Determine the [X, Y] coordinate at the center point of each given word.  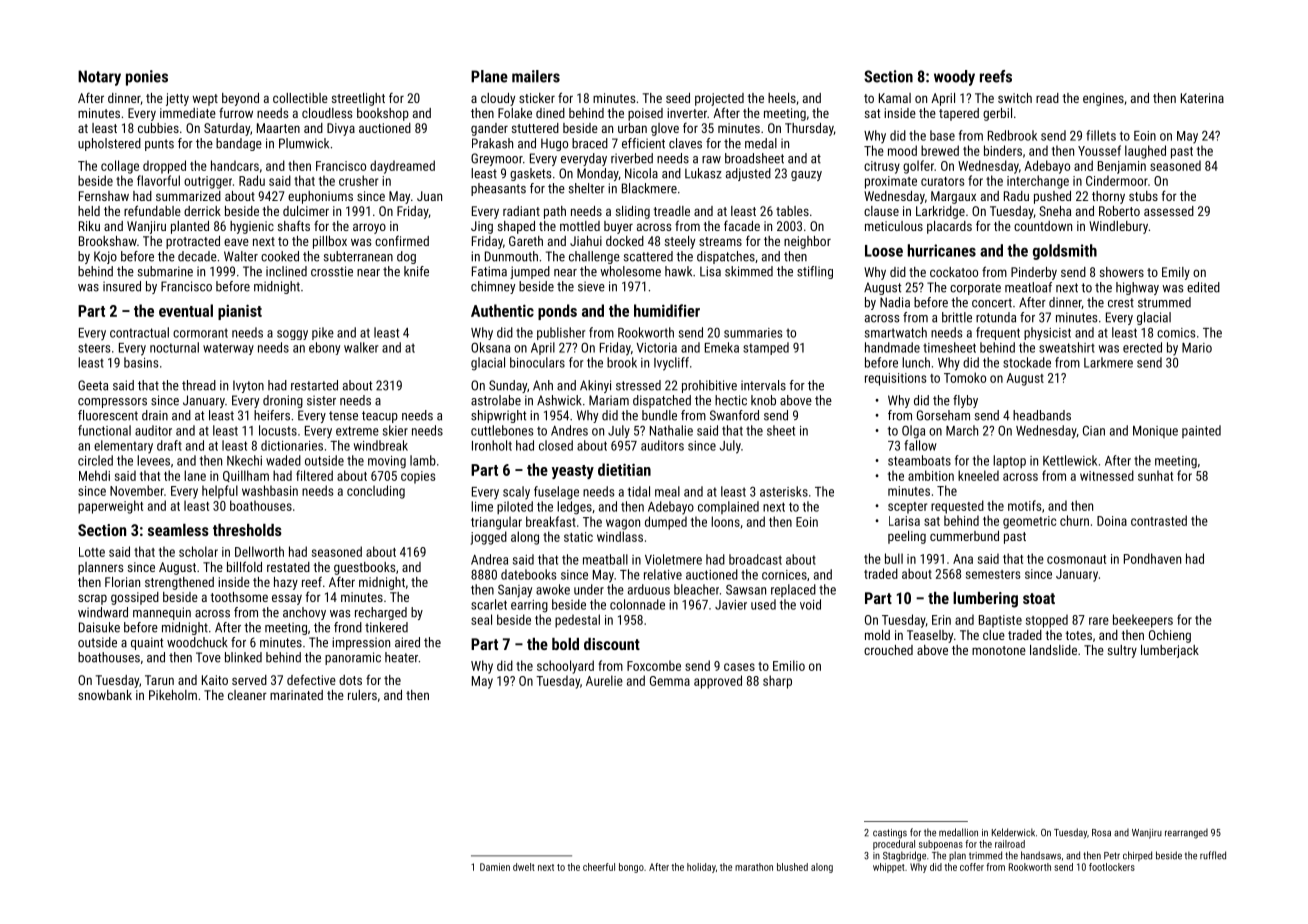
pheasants [498, 189]
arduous [649, 589]
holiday [701, 868]
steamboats [919, 460]
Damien [495, 867]
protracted [193, 242]
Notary [99, 78]
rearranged [1186, 834]
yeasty [573, 472]
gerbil [997, 114]
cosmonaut [1076, 559]
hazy [286, 583]
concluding [376, 492]
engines [1103, 99]
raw [711, 160]
